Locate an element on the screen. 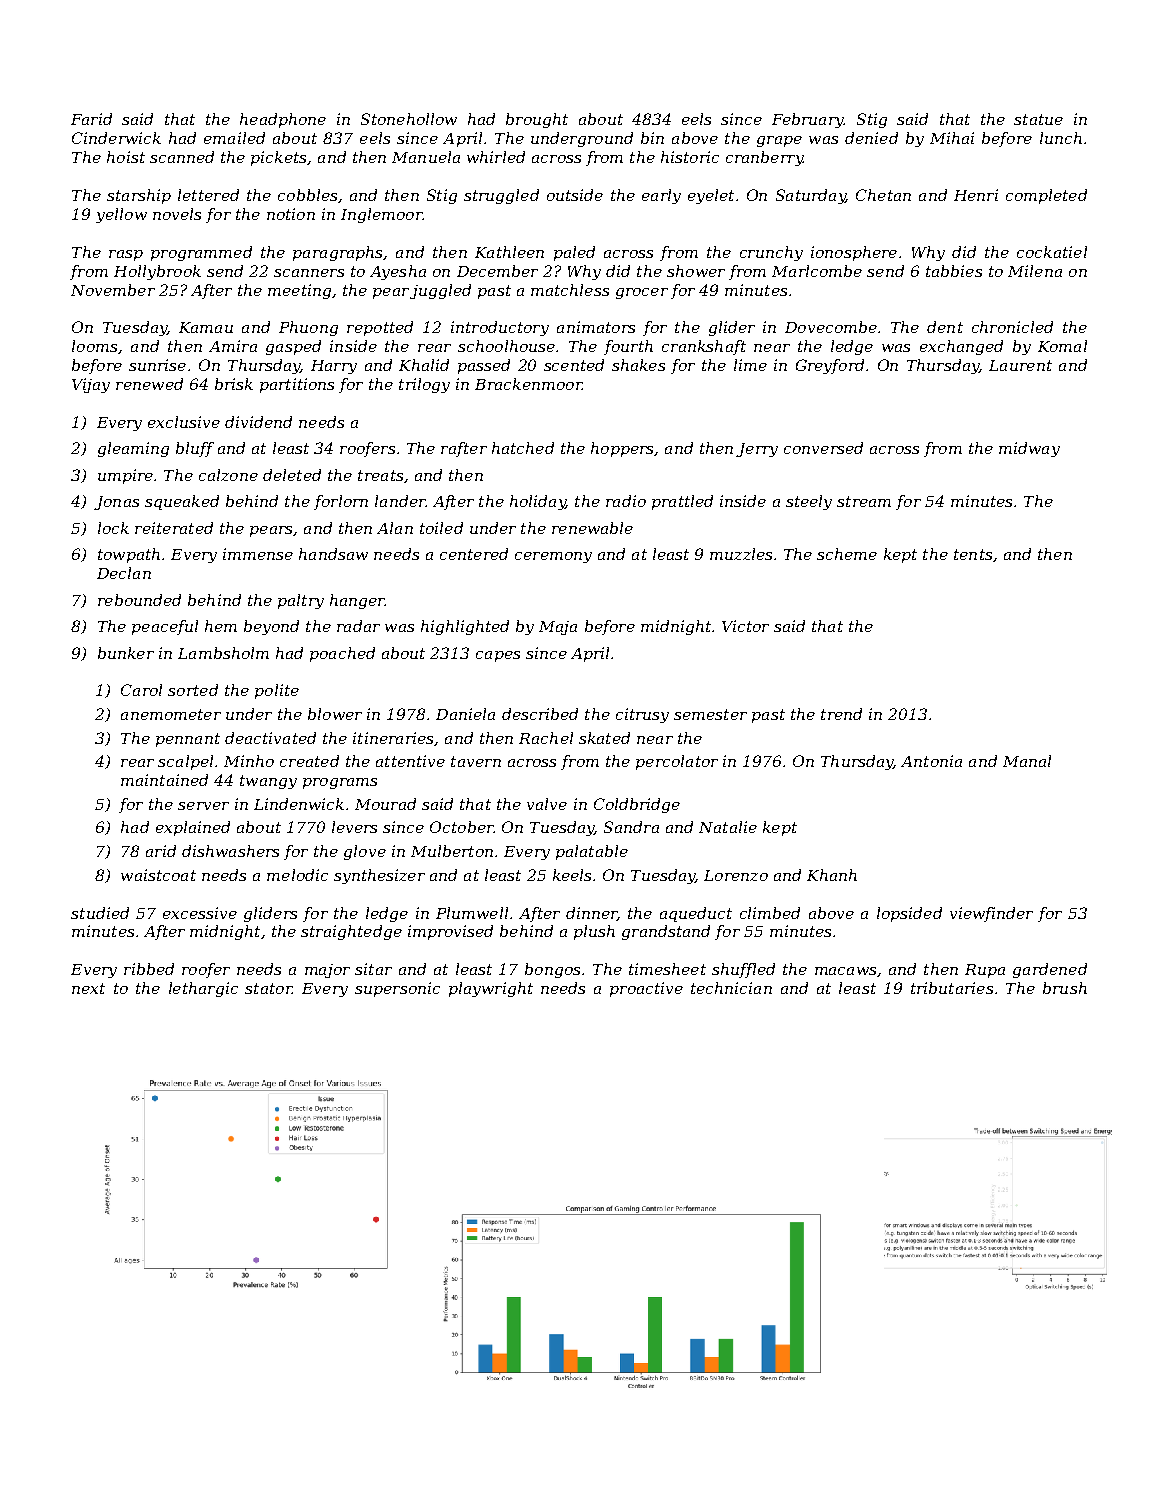 The height and width of the screenshot is (1500, 1159). yellow is located at coordinates (121, 215).
